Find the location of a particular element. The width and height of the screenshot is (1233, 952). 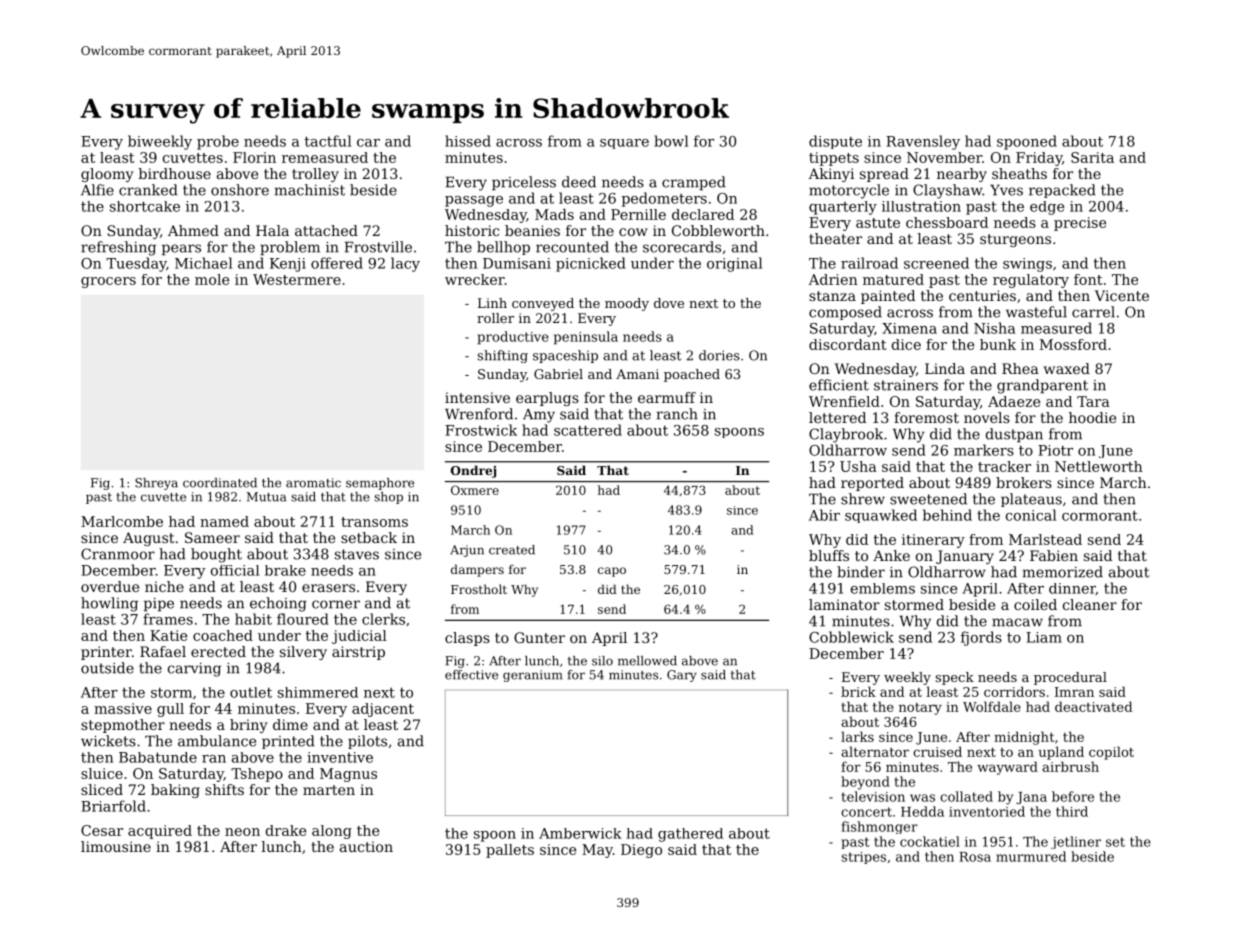

Cobbleworth is located at coordinates (718, 230).
